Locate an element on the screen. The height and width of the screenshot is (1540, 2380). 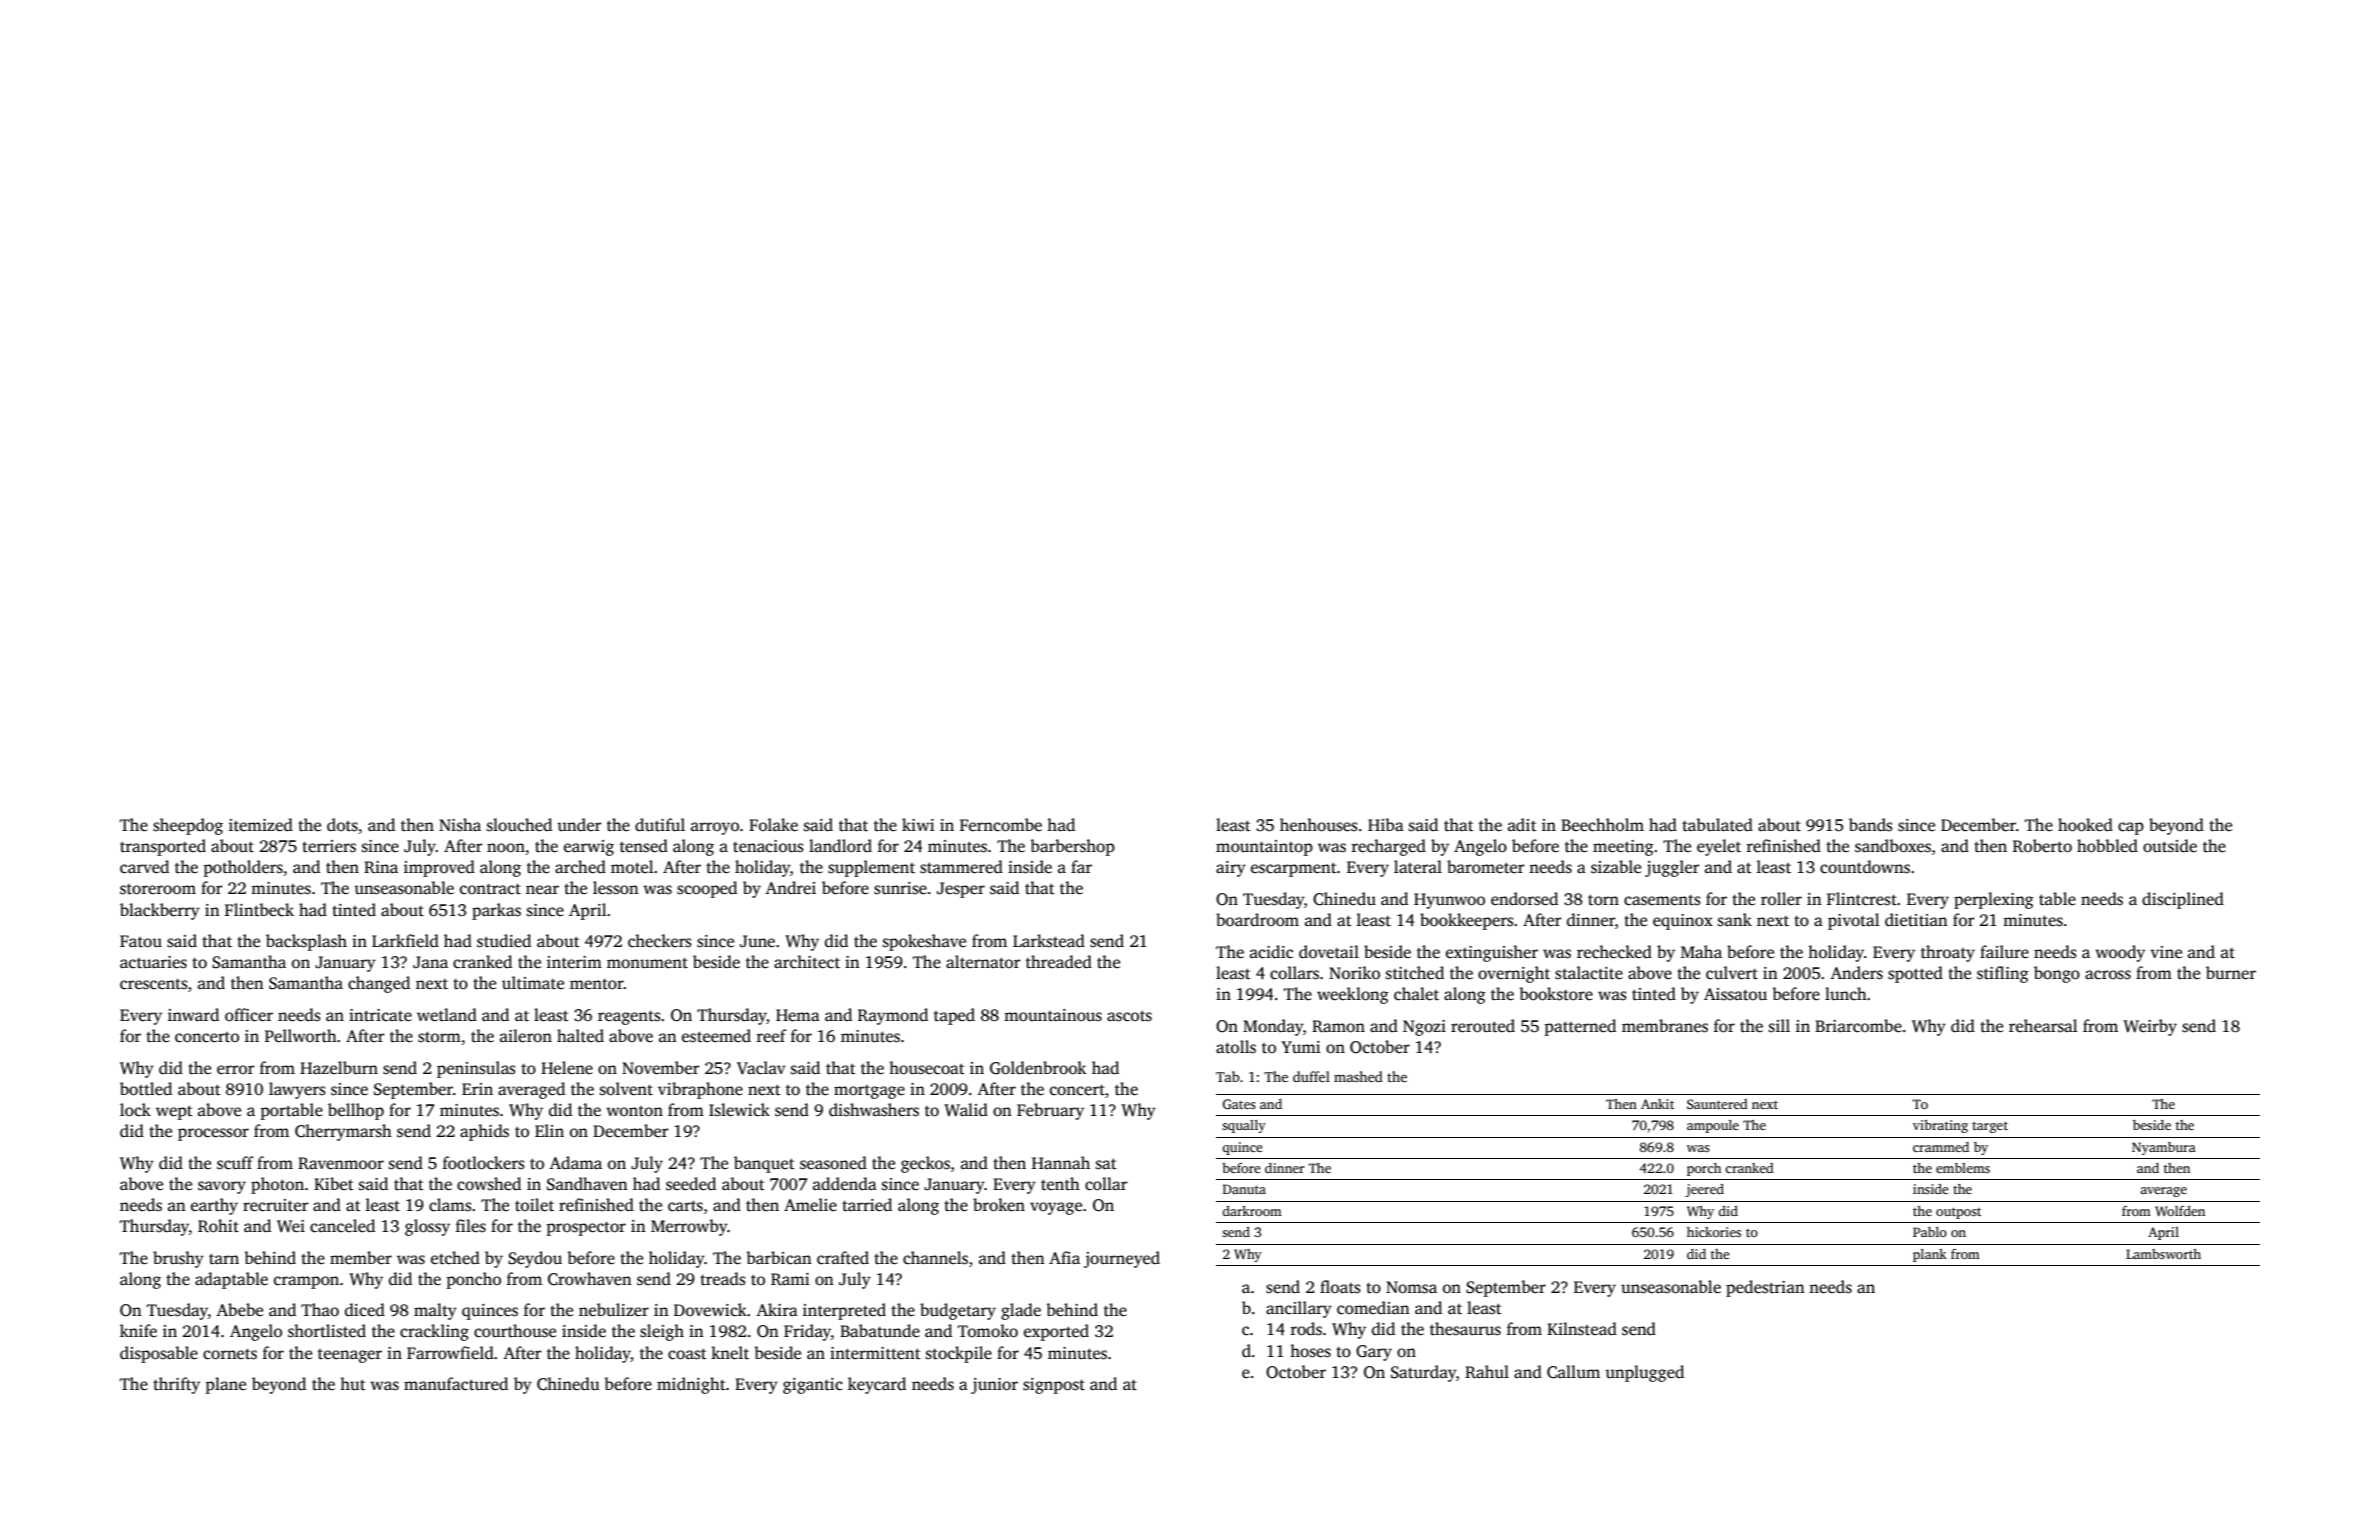
bellhop is located at coordinates (356, 1111).
